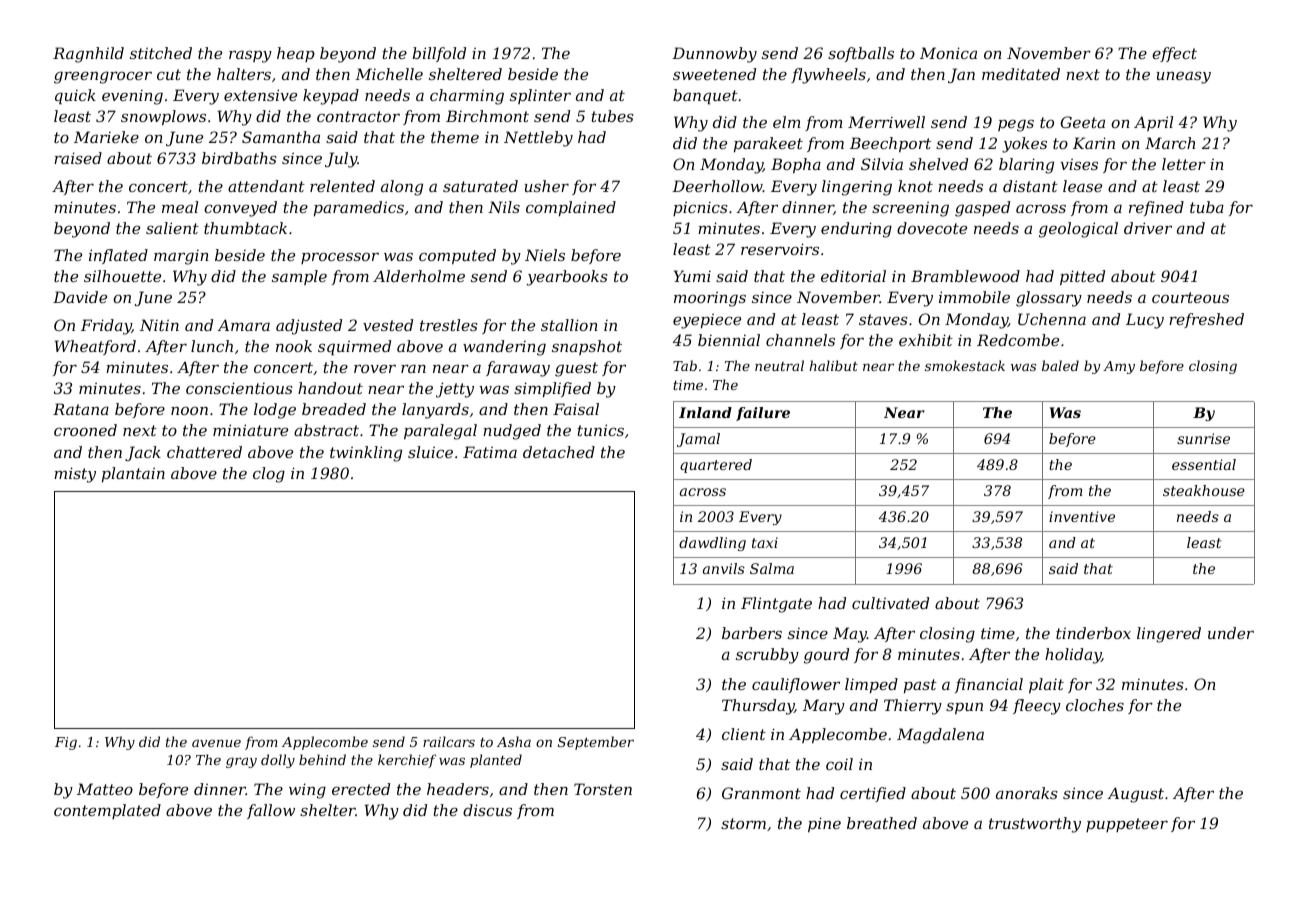 This screenshot has height=924, width=1308. Describe the element at coordinates (271, 811) in the screenshot. I see `fallow` at that location.
